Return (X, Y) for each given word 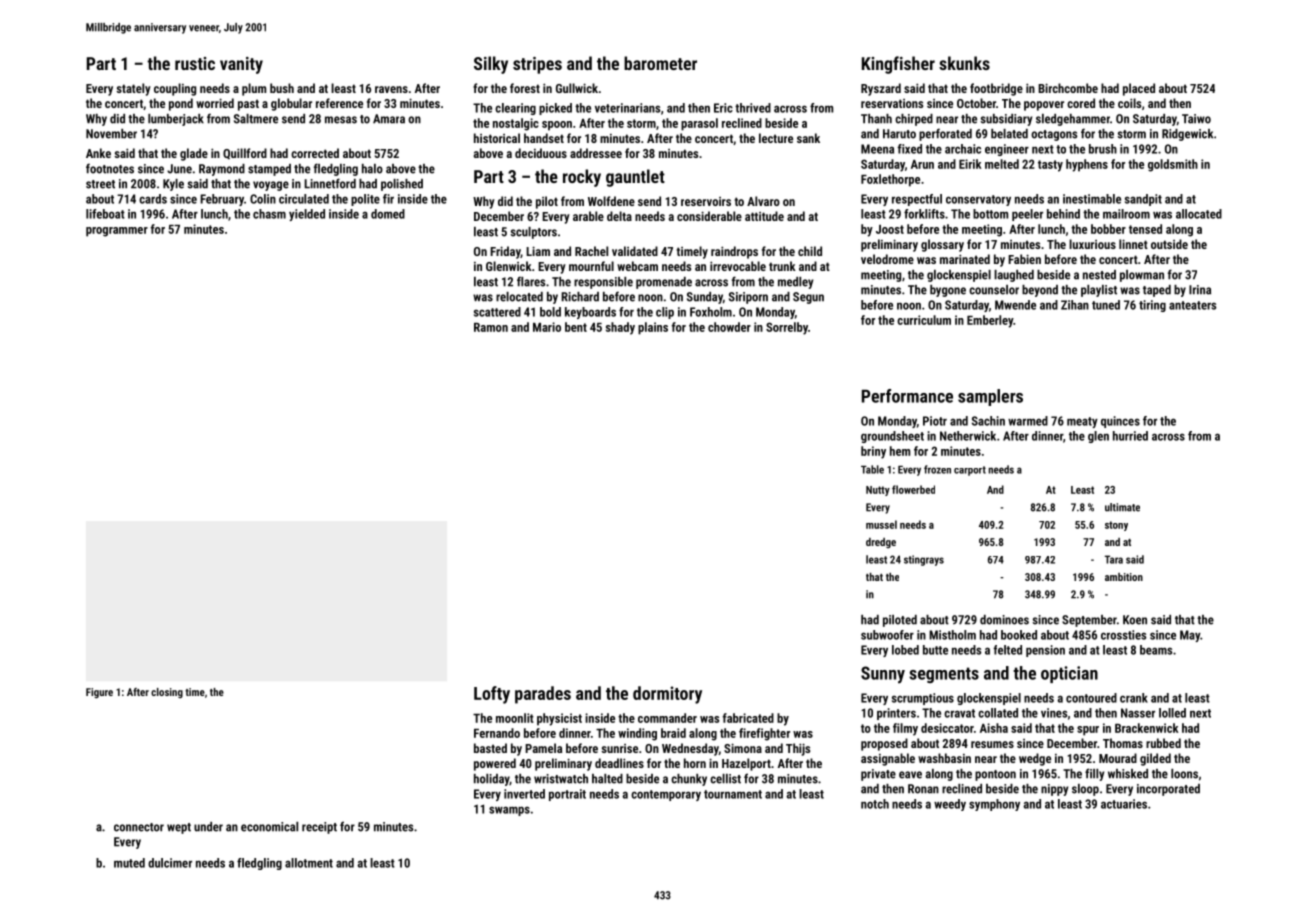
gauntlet (635, 178)
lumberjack (176, 120)
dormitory (667, 695)
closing (167, 693)
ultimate (1122, 507)
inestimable (1092, 199)
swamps (509, 811)
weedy (950, 805)
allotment (309, 863)
